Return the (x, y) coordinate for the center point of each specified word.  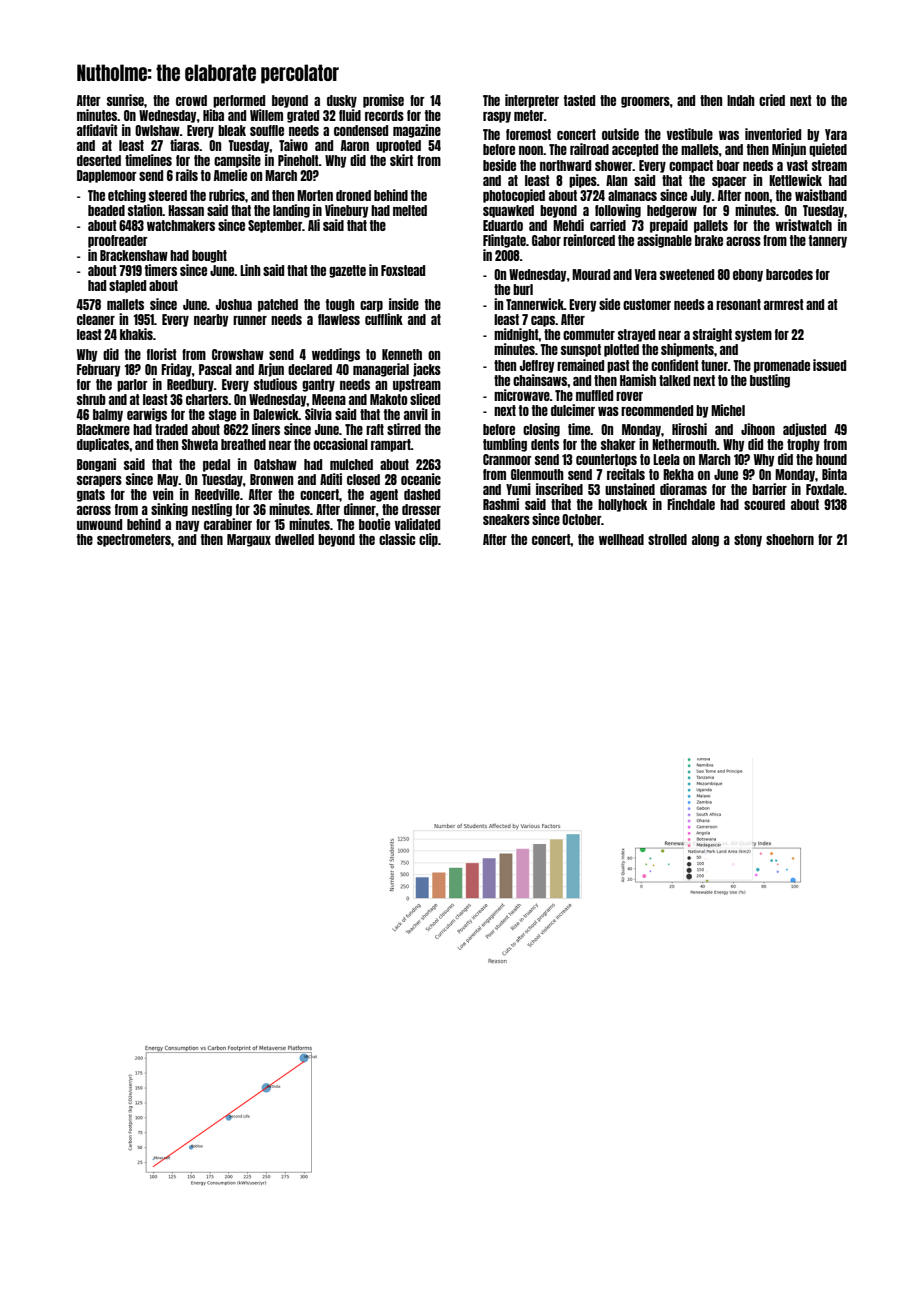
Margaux (249, 540)
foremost (528, 134)
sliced (425, 399)
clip (428, 540)
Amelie (230, 175)
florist (162, 354)
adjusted (804, 430)
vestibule (690, 134)
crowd (191, 100)
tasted (579, 100)
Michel (728, 410)
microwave (522, 395)
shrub (91, 399)
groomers (645, 102)
